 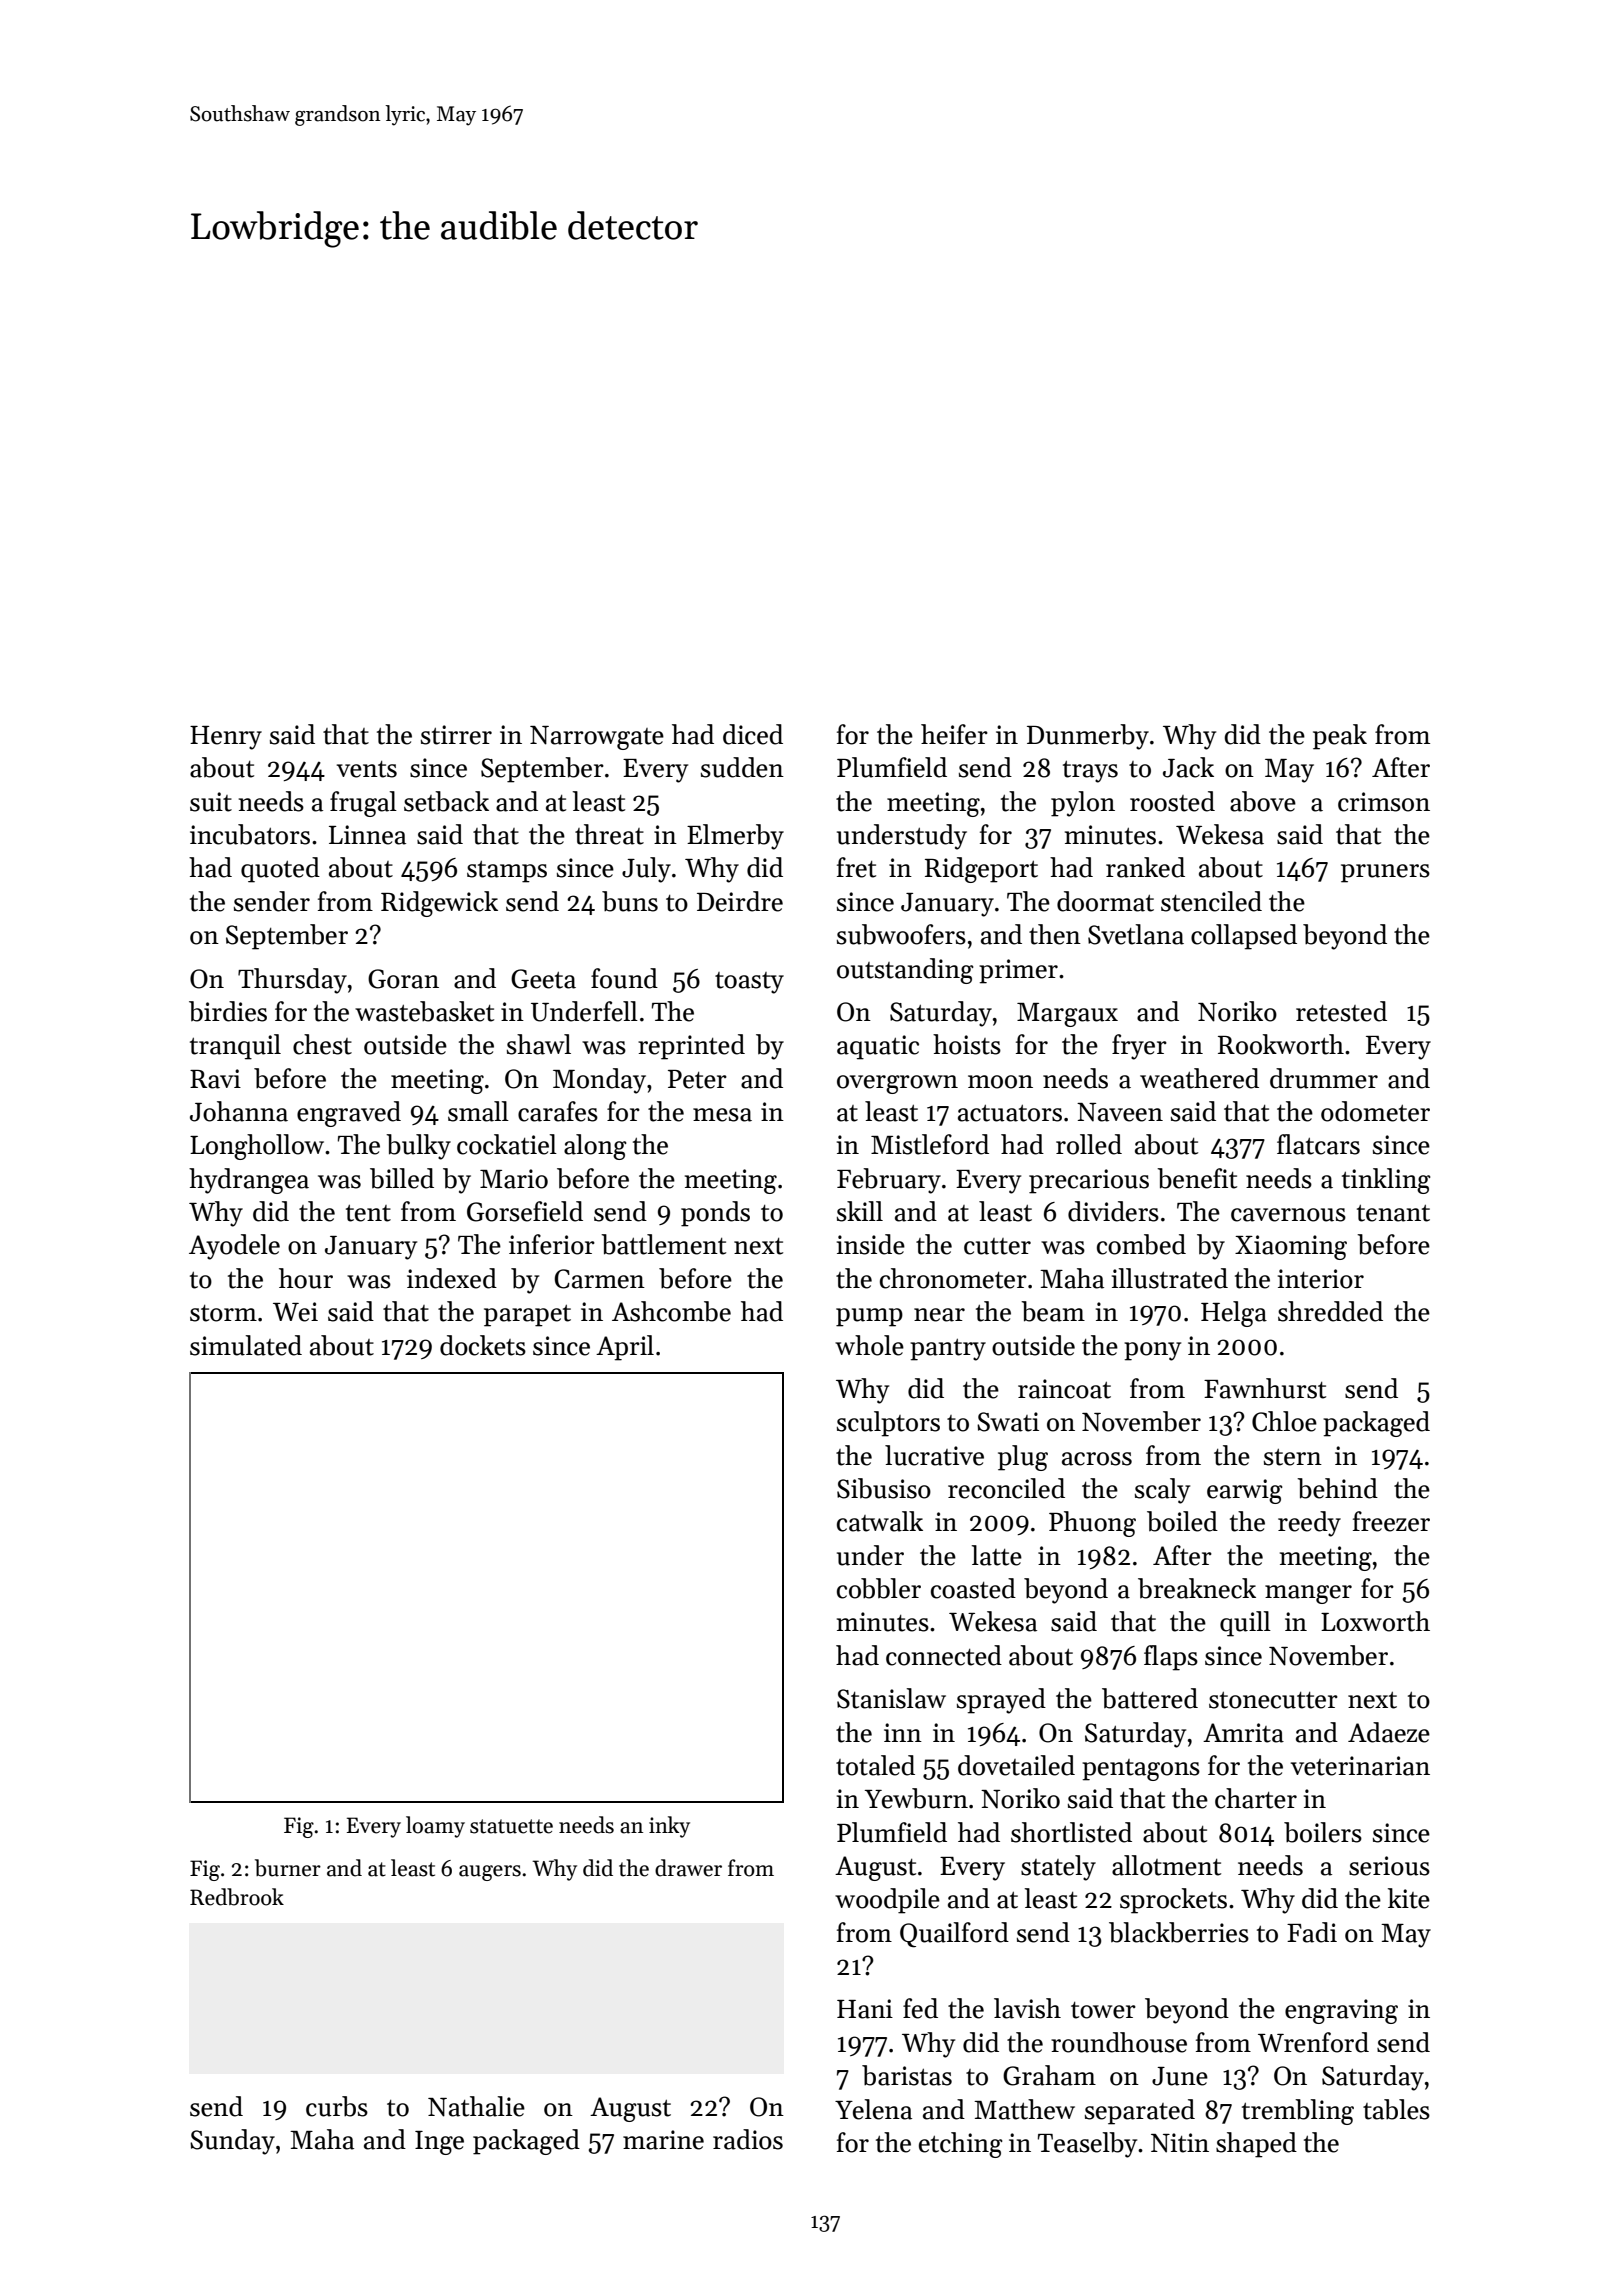 What do you see at coordinates (476, 2106) in the image?
I see `Nathalie` at bounding box center [476, 2106].
